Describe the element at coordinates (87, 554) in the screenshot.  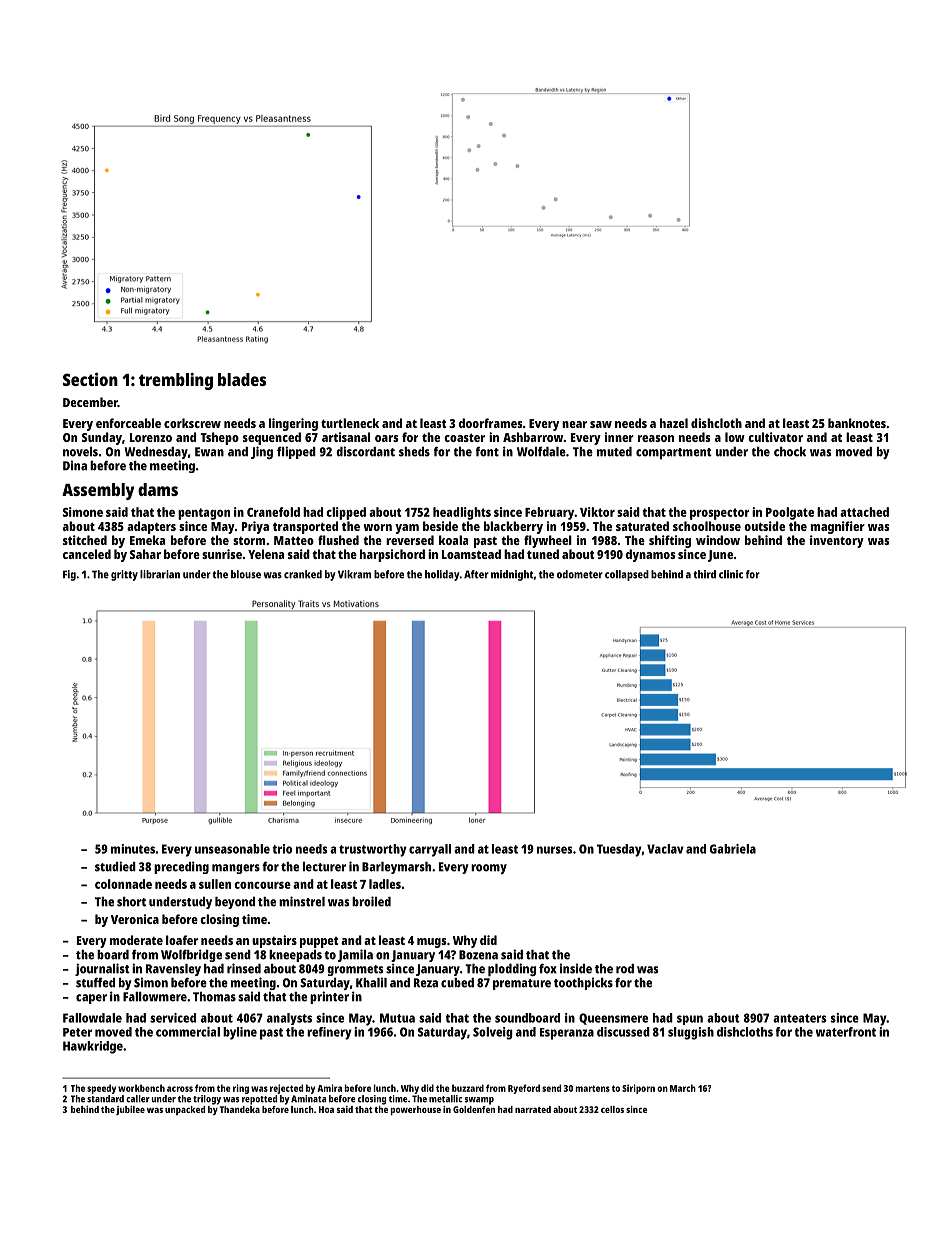
I see `canceled` at that location.
